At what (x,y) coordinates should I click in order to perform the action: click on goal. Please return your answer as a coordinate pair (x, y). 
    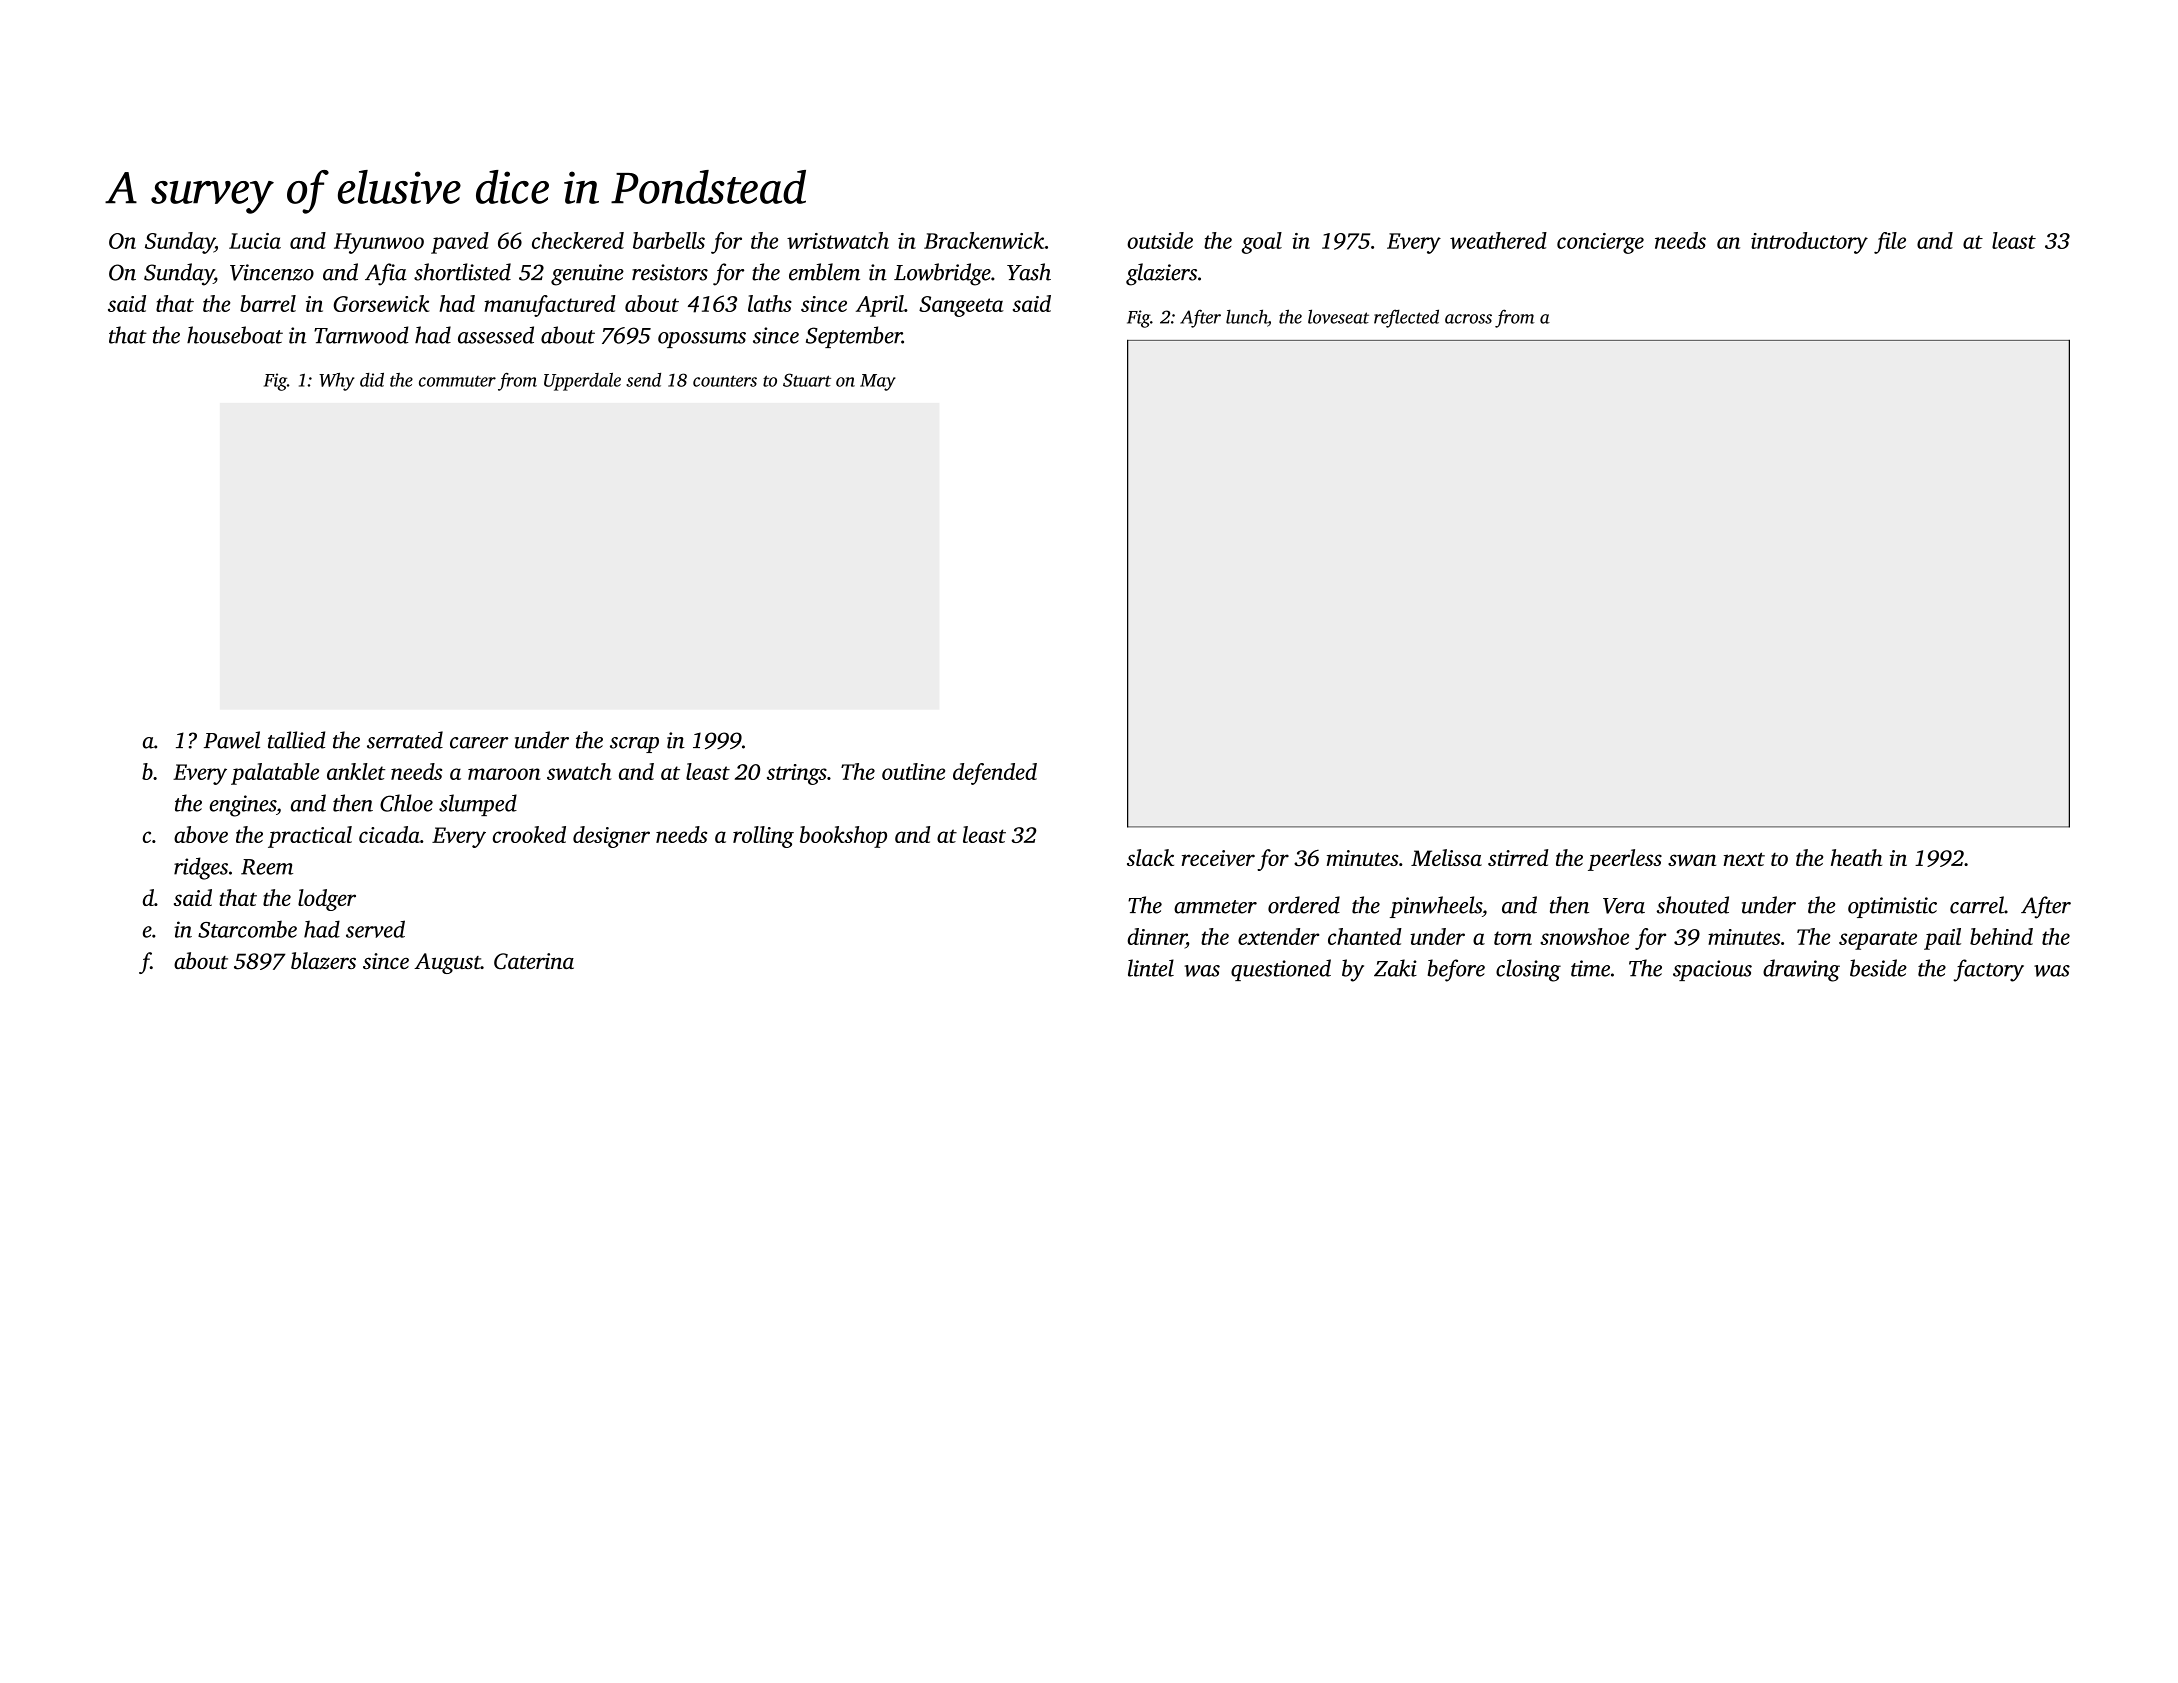
    Looking at the image, I should click on (1261, 243).
